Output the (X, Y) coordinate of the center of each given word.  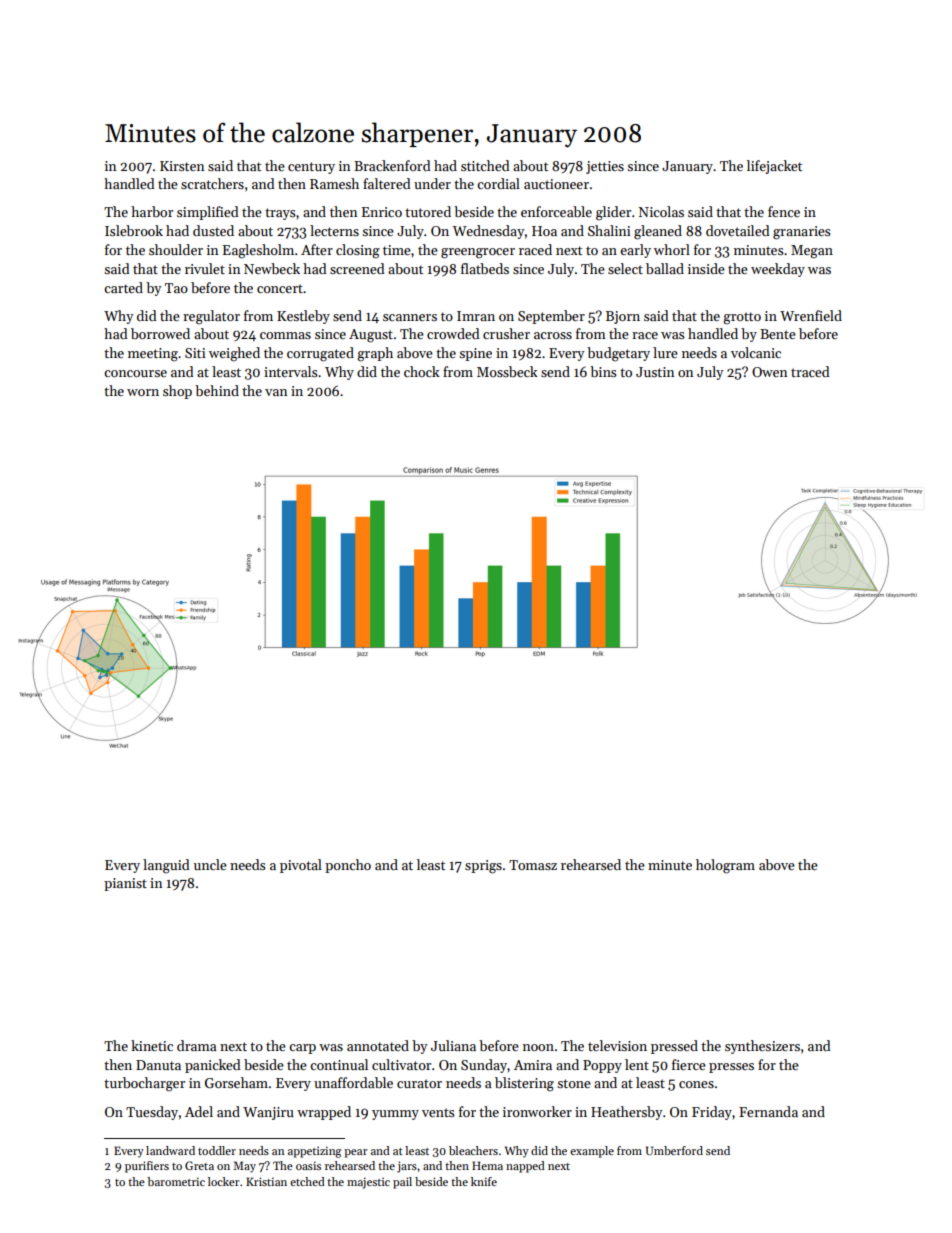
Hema (487, 1165)
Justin (655, 372)
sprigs (483, 867)
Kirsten (182, 166)
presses (731, 1068)
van (276, 392)
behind (217, 390)
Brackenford (392, 165)
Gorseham (236, 1082)
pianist (125, 884)
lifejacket (774, 167)
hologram (725, 866)
